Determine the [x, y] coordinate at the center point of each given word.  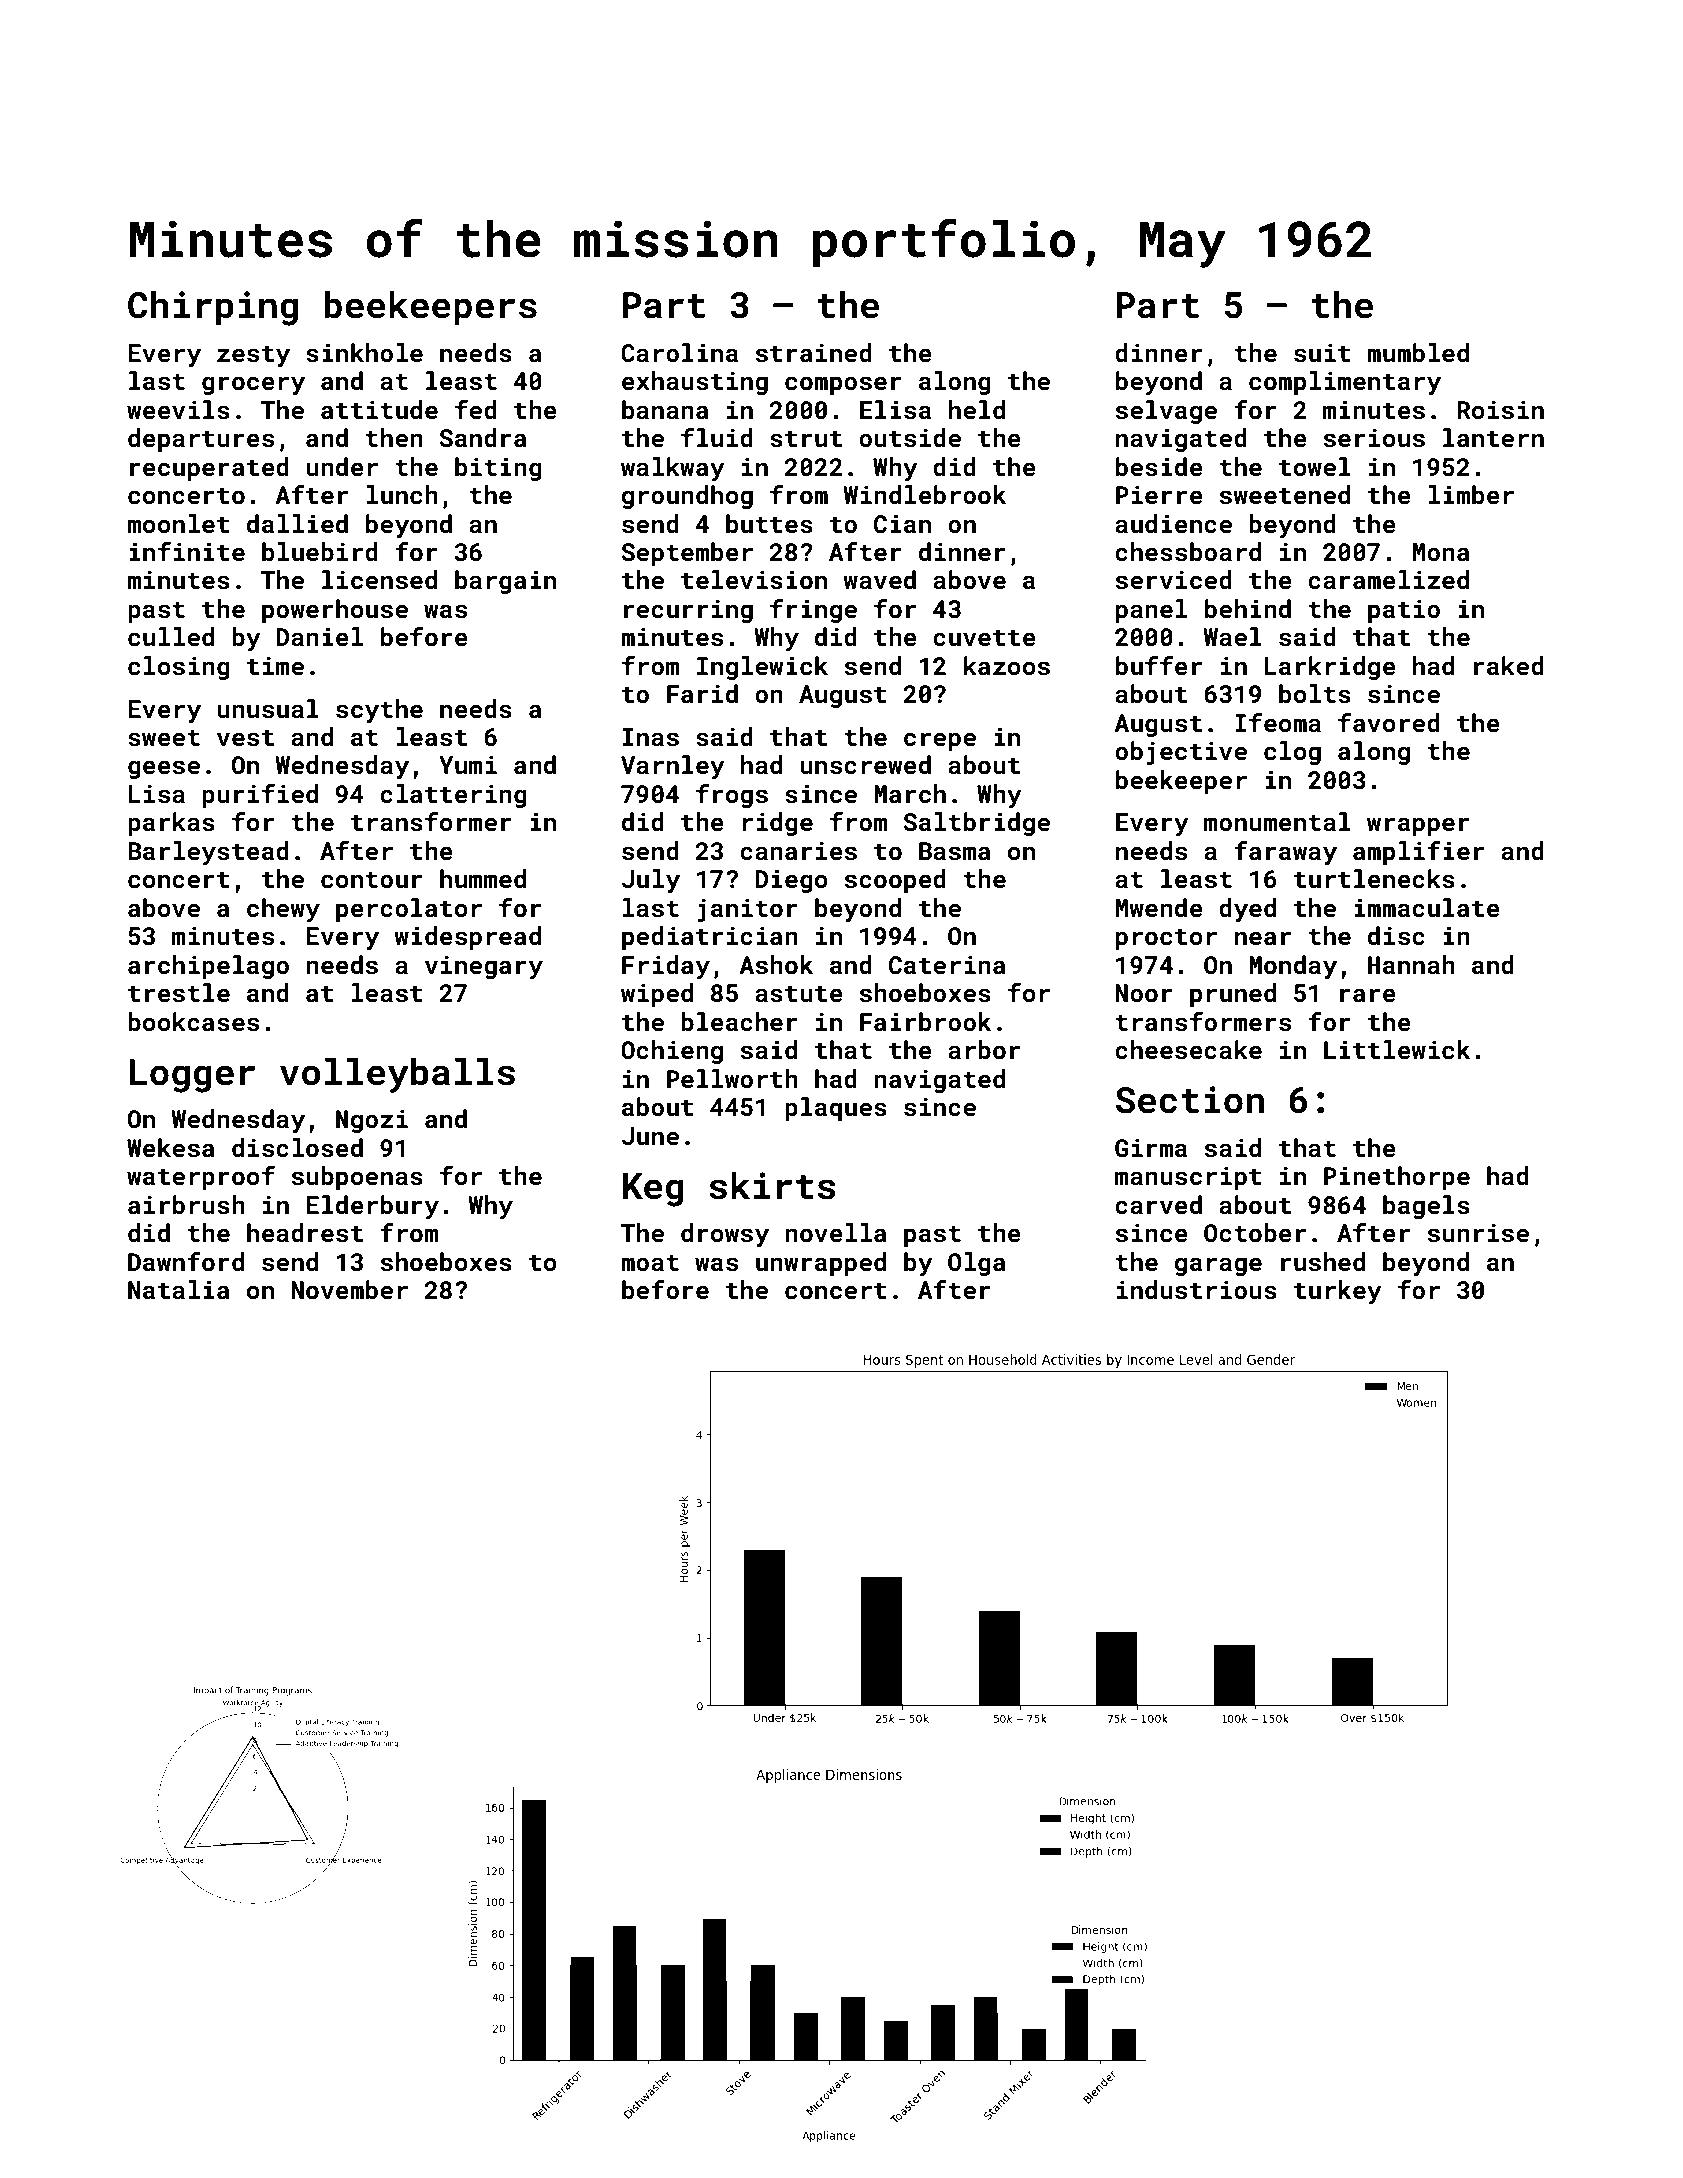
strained [814, 353]
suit [1322, 353]
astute [799, 994]
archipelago [208, 967]
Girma [1151, 1148]
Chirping [213, 308]
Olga [976, 1264]
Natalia [178, 1290]
